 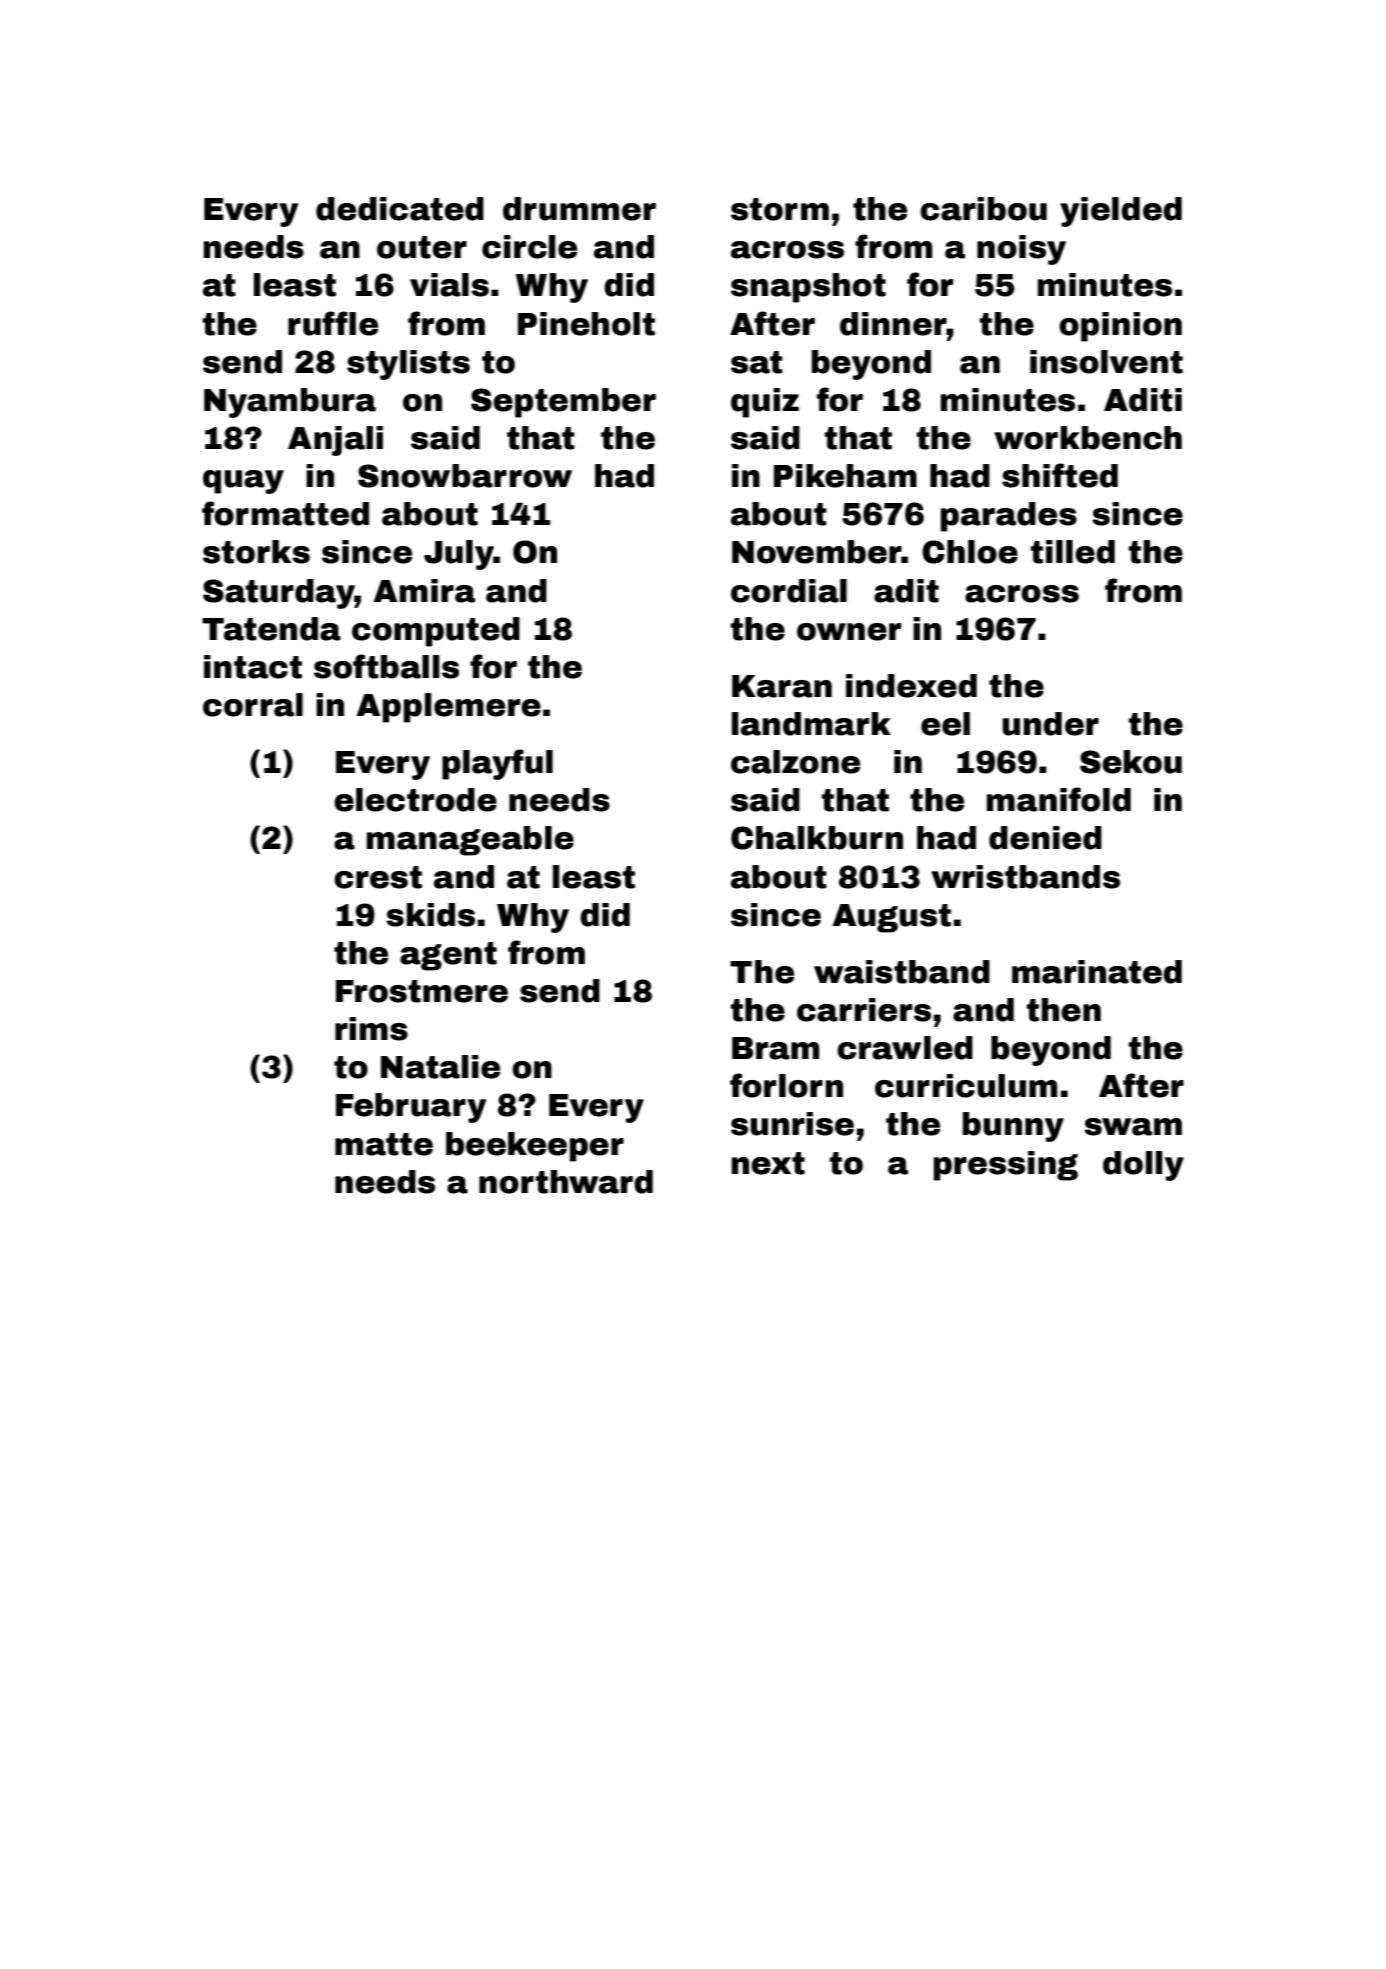 I want to click on noisy, so click(x=1021, y=250).
